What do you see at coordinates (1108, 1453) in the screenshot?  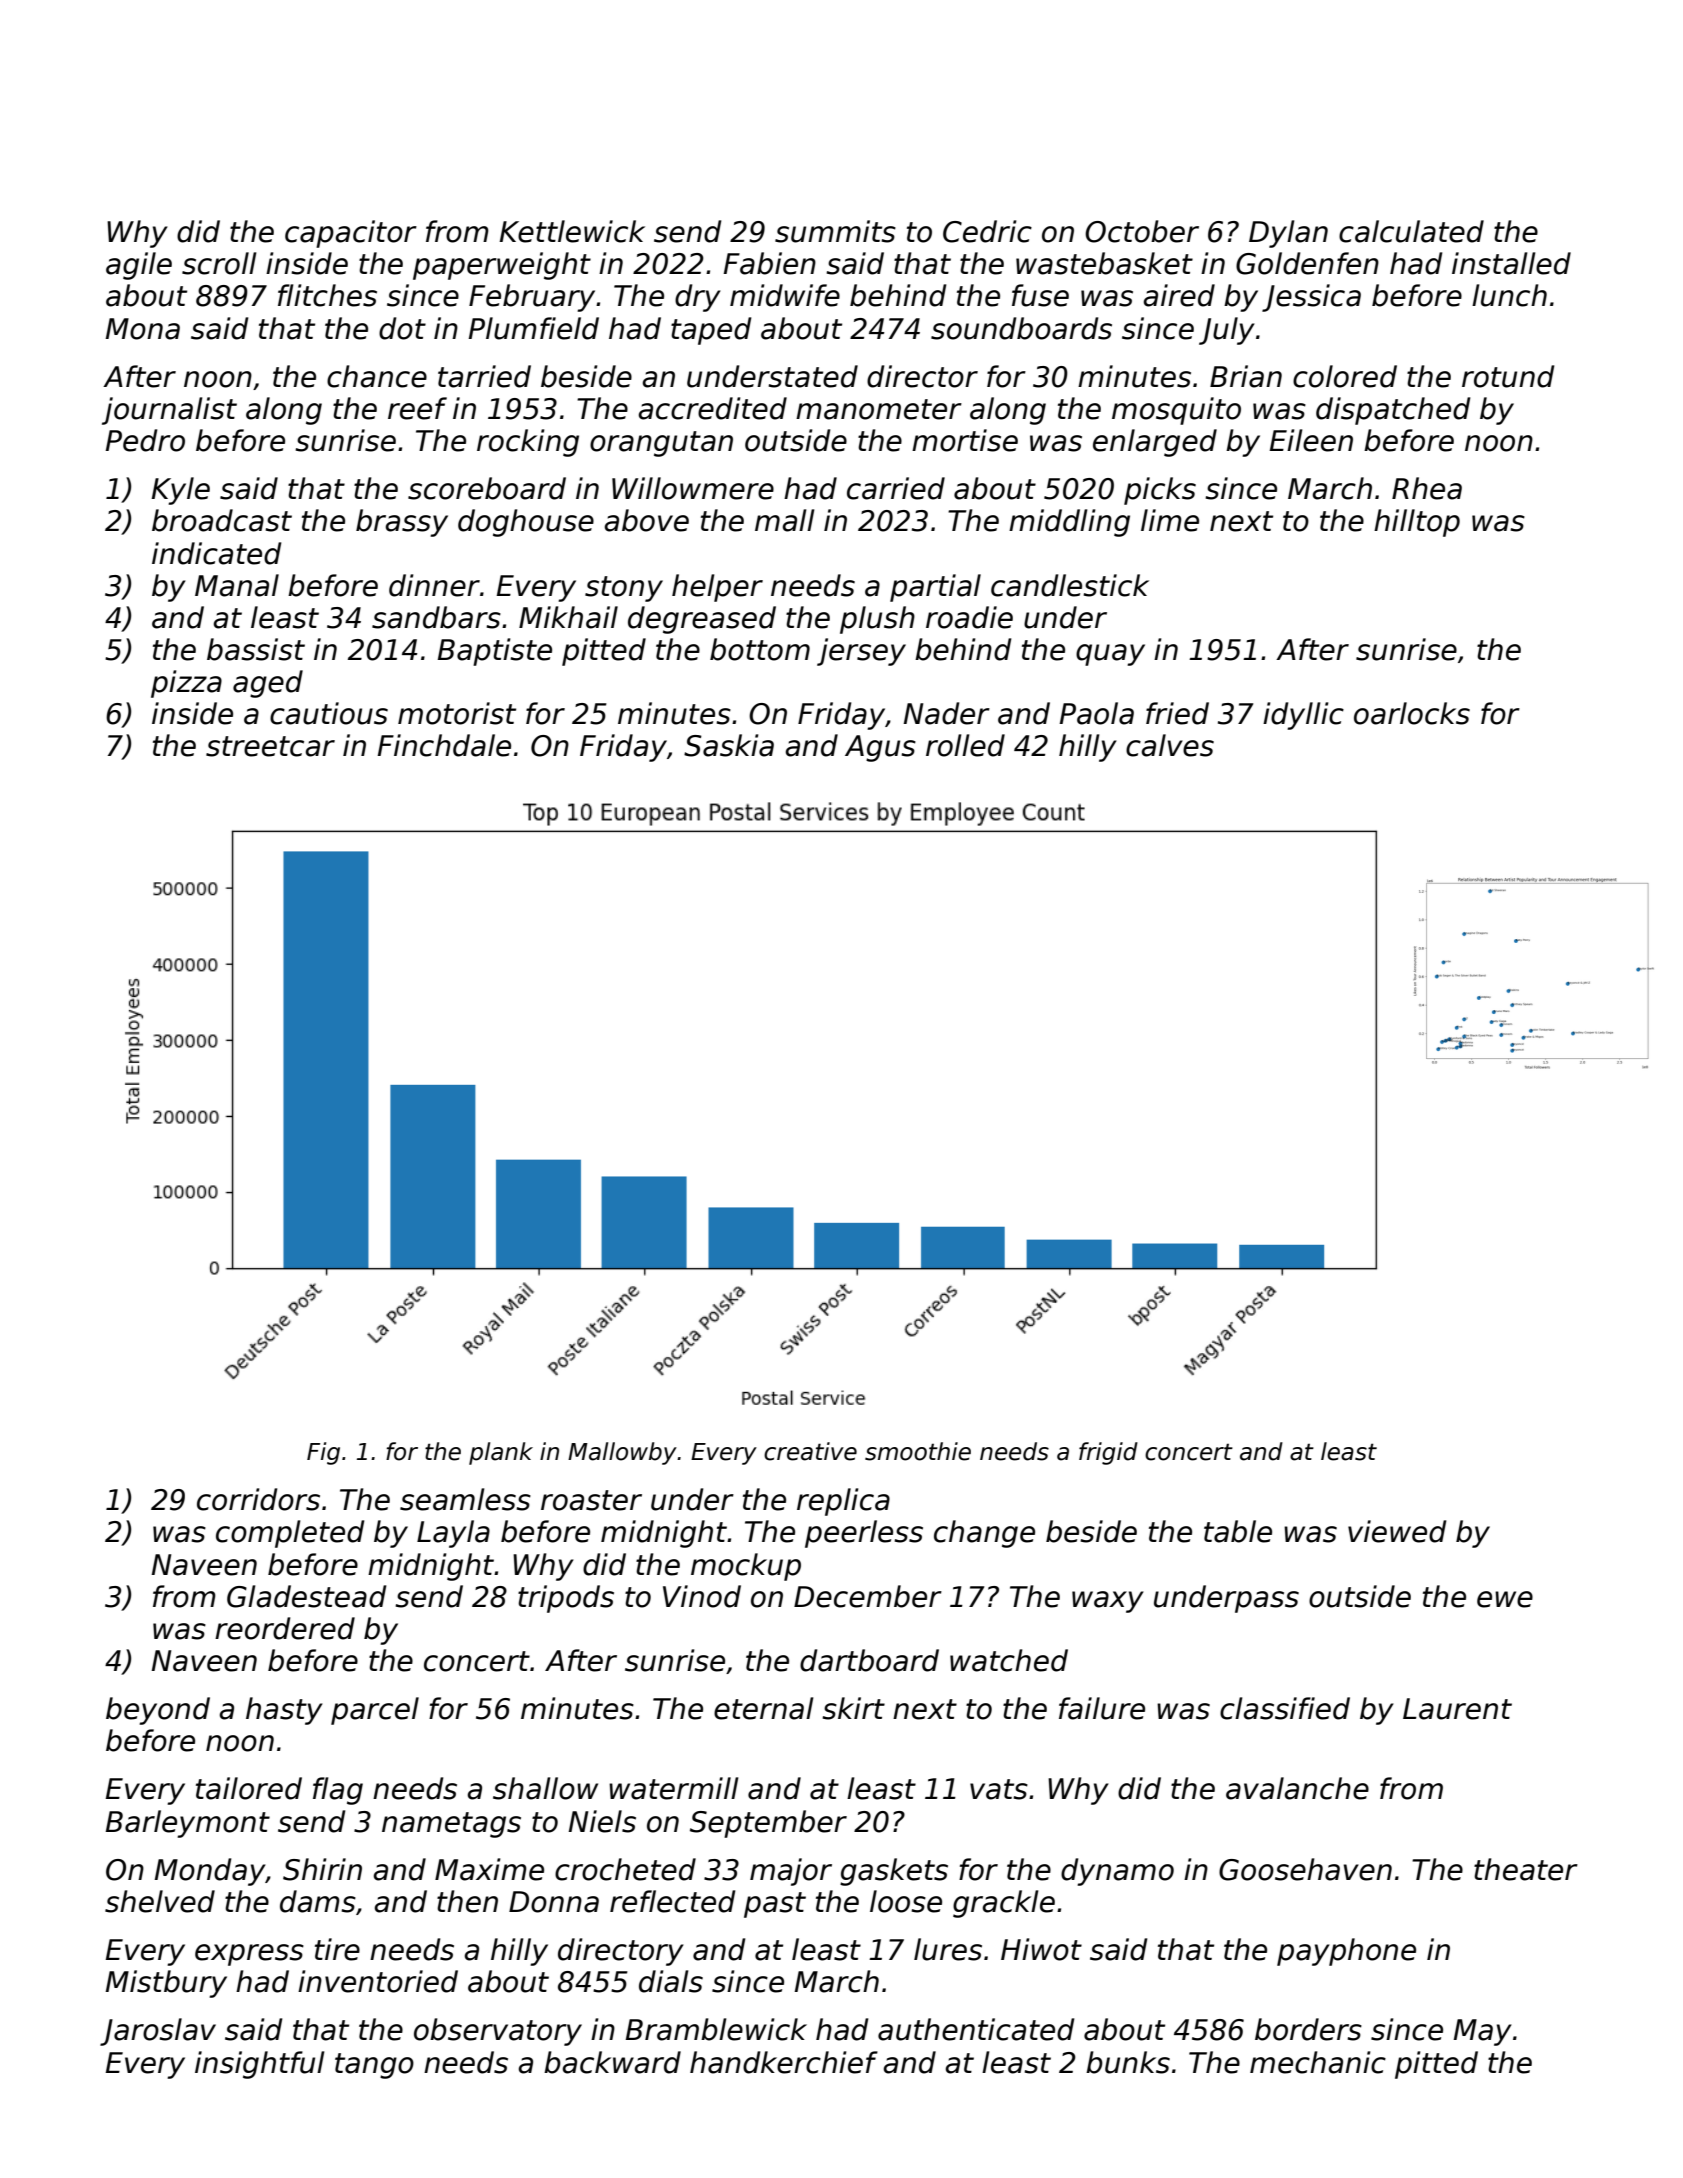 I see `frigid` at bounding box center [1108, 1453].
